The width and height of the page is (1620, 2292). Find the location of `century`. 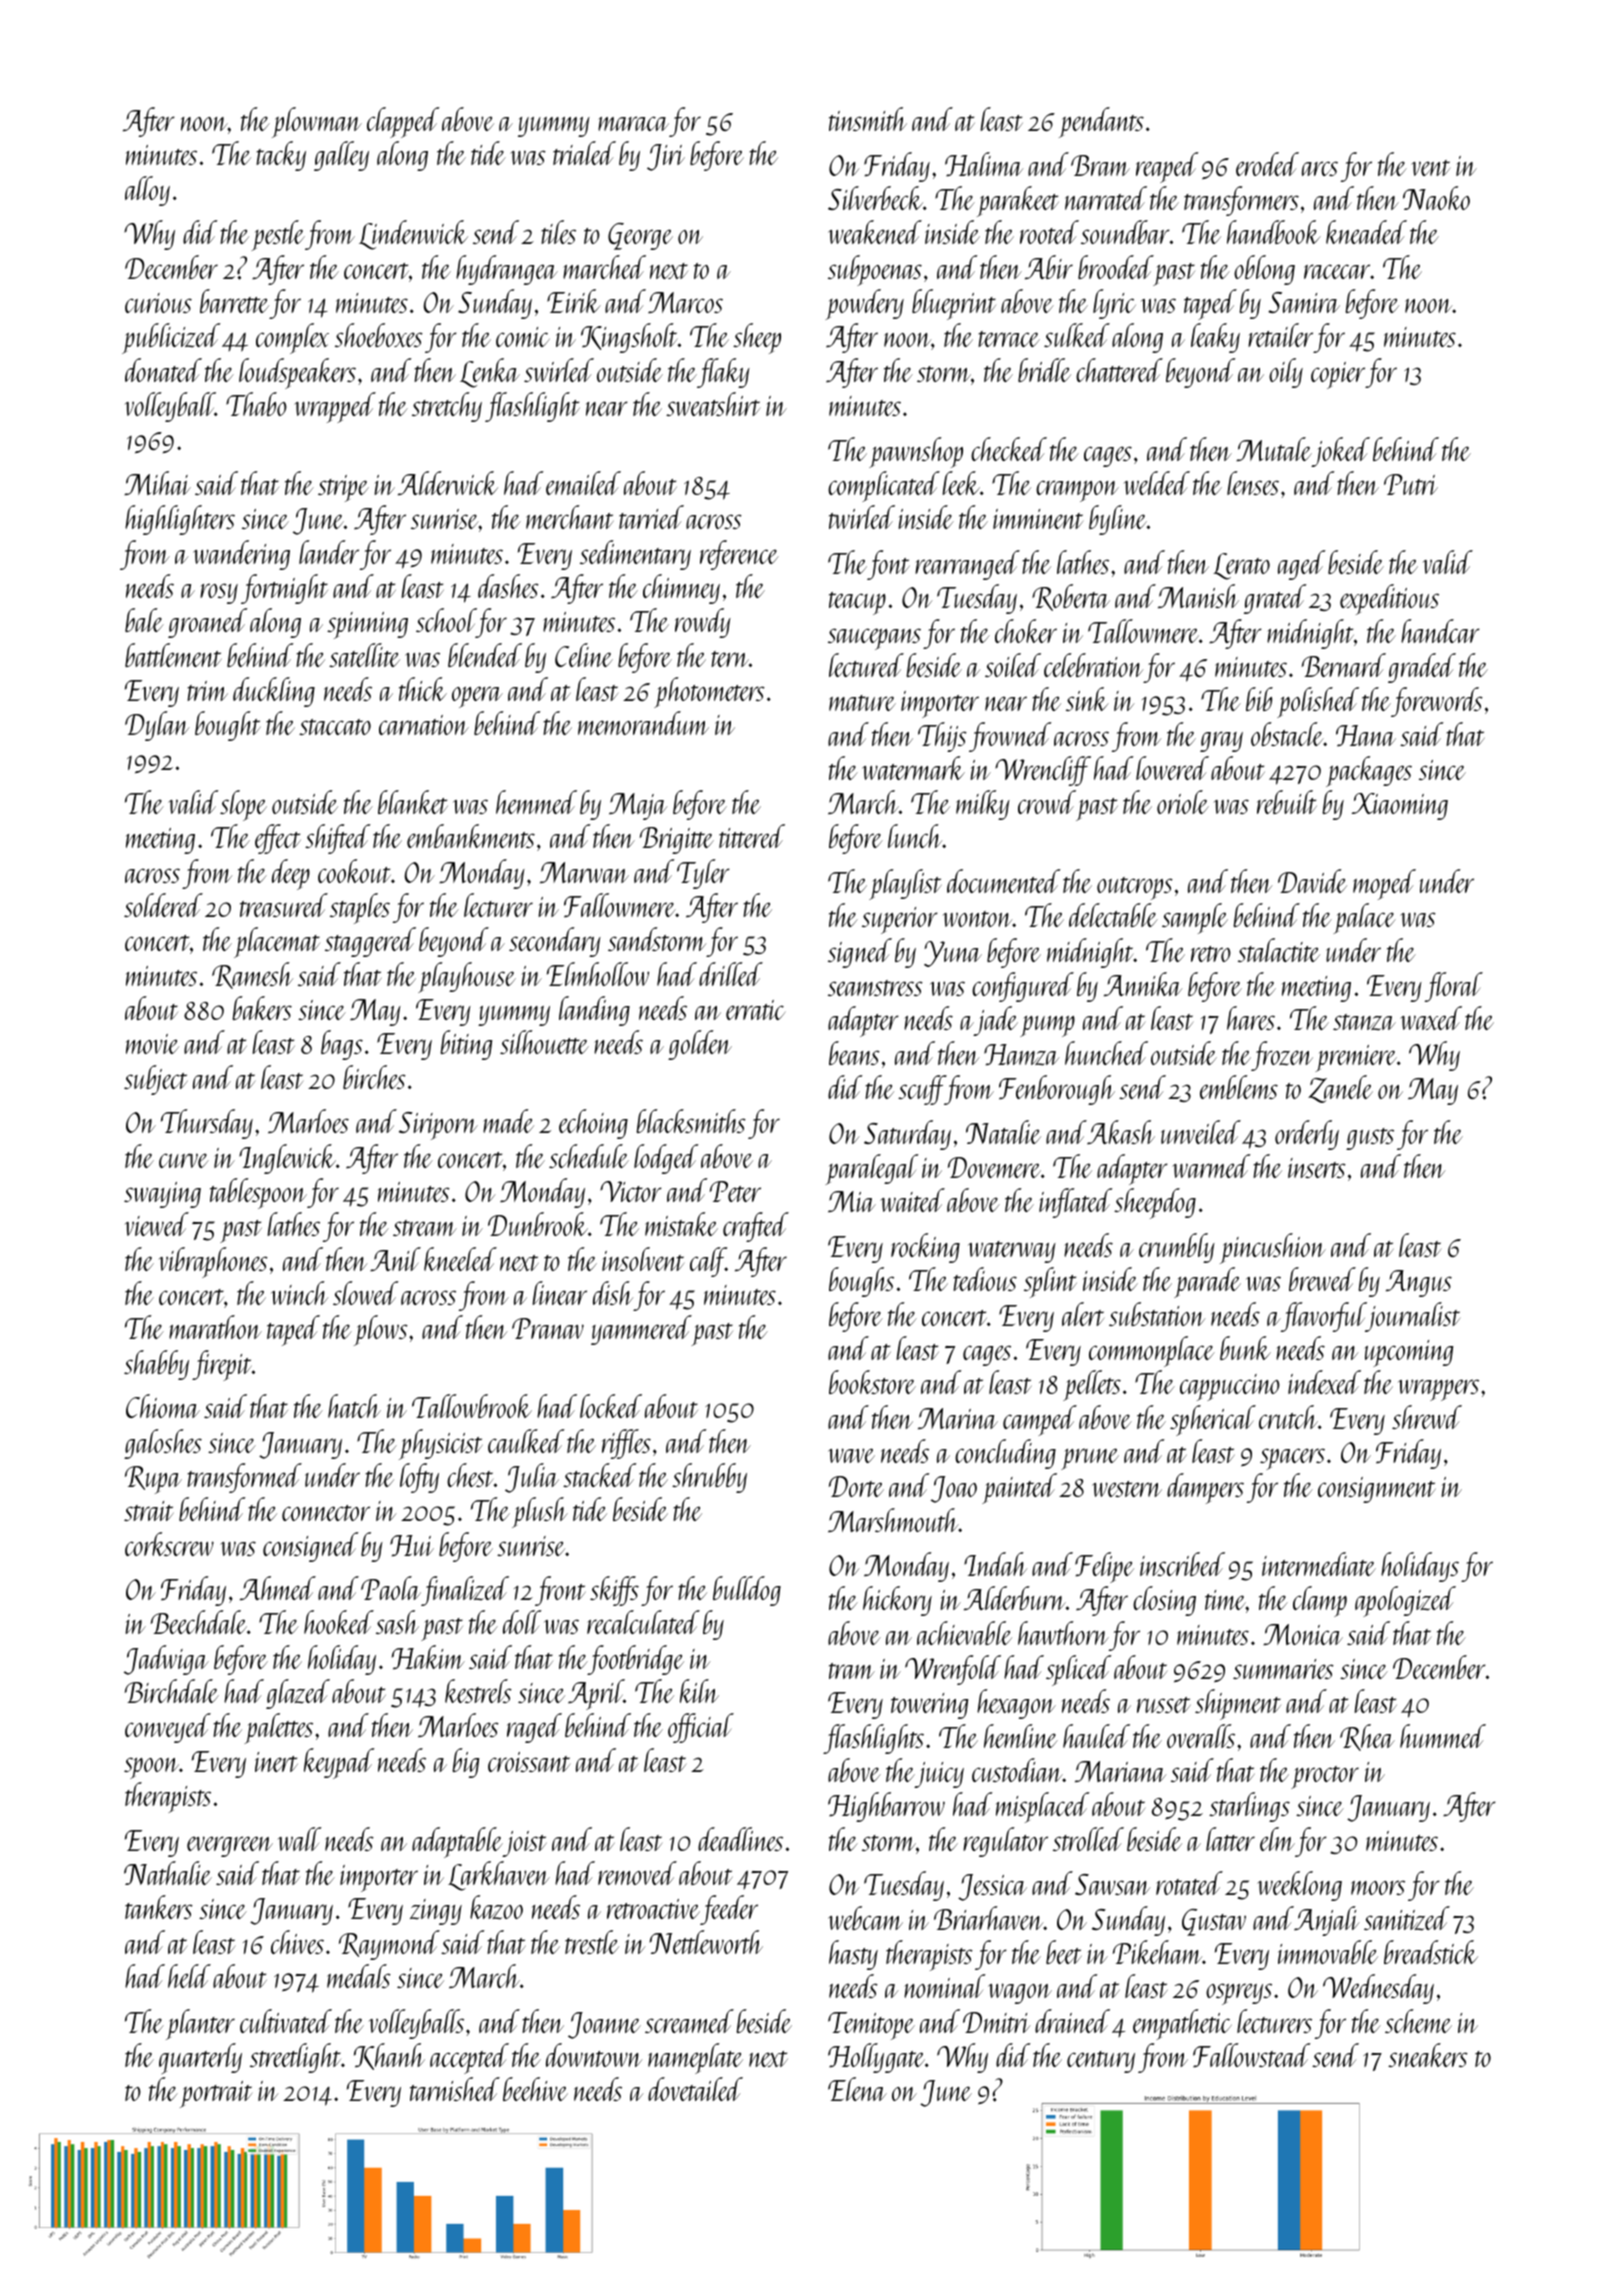

century is located at coordinates (1101, 2062).
